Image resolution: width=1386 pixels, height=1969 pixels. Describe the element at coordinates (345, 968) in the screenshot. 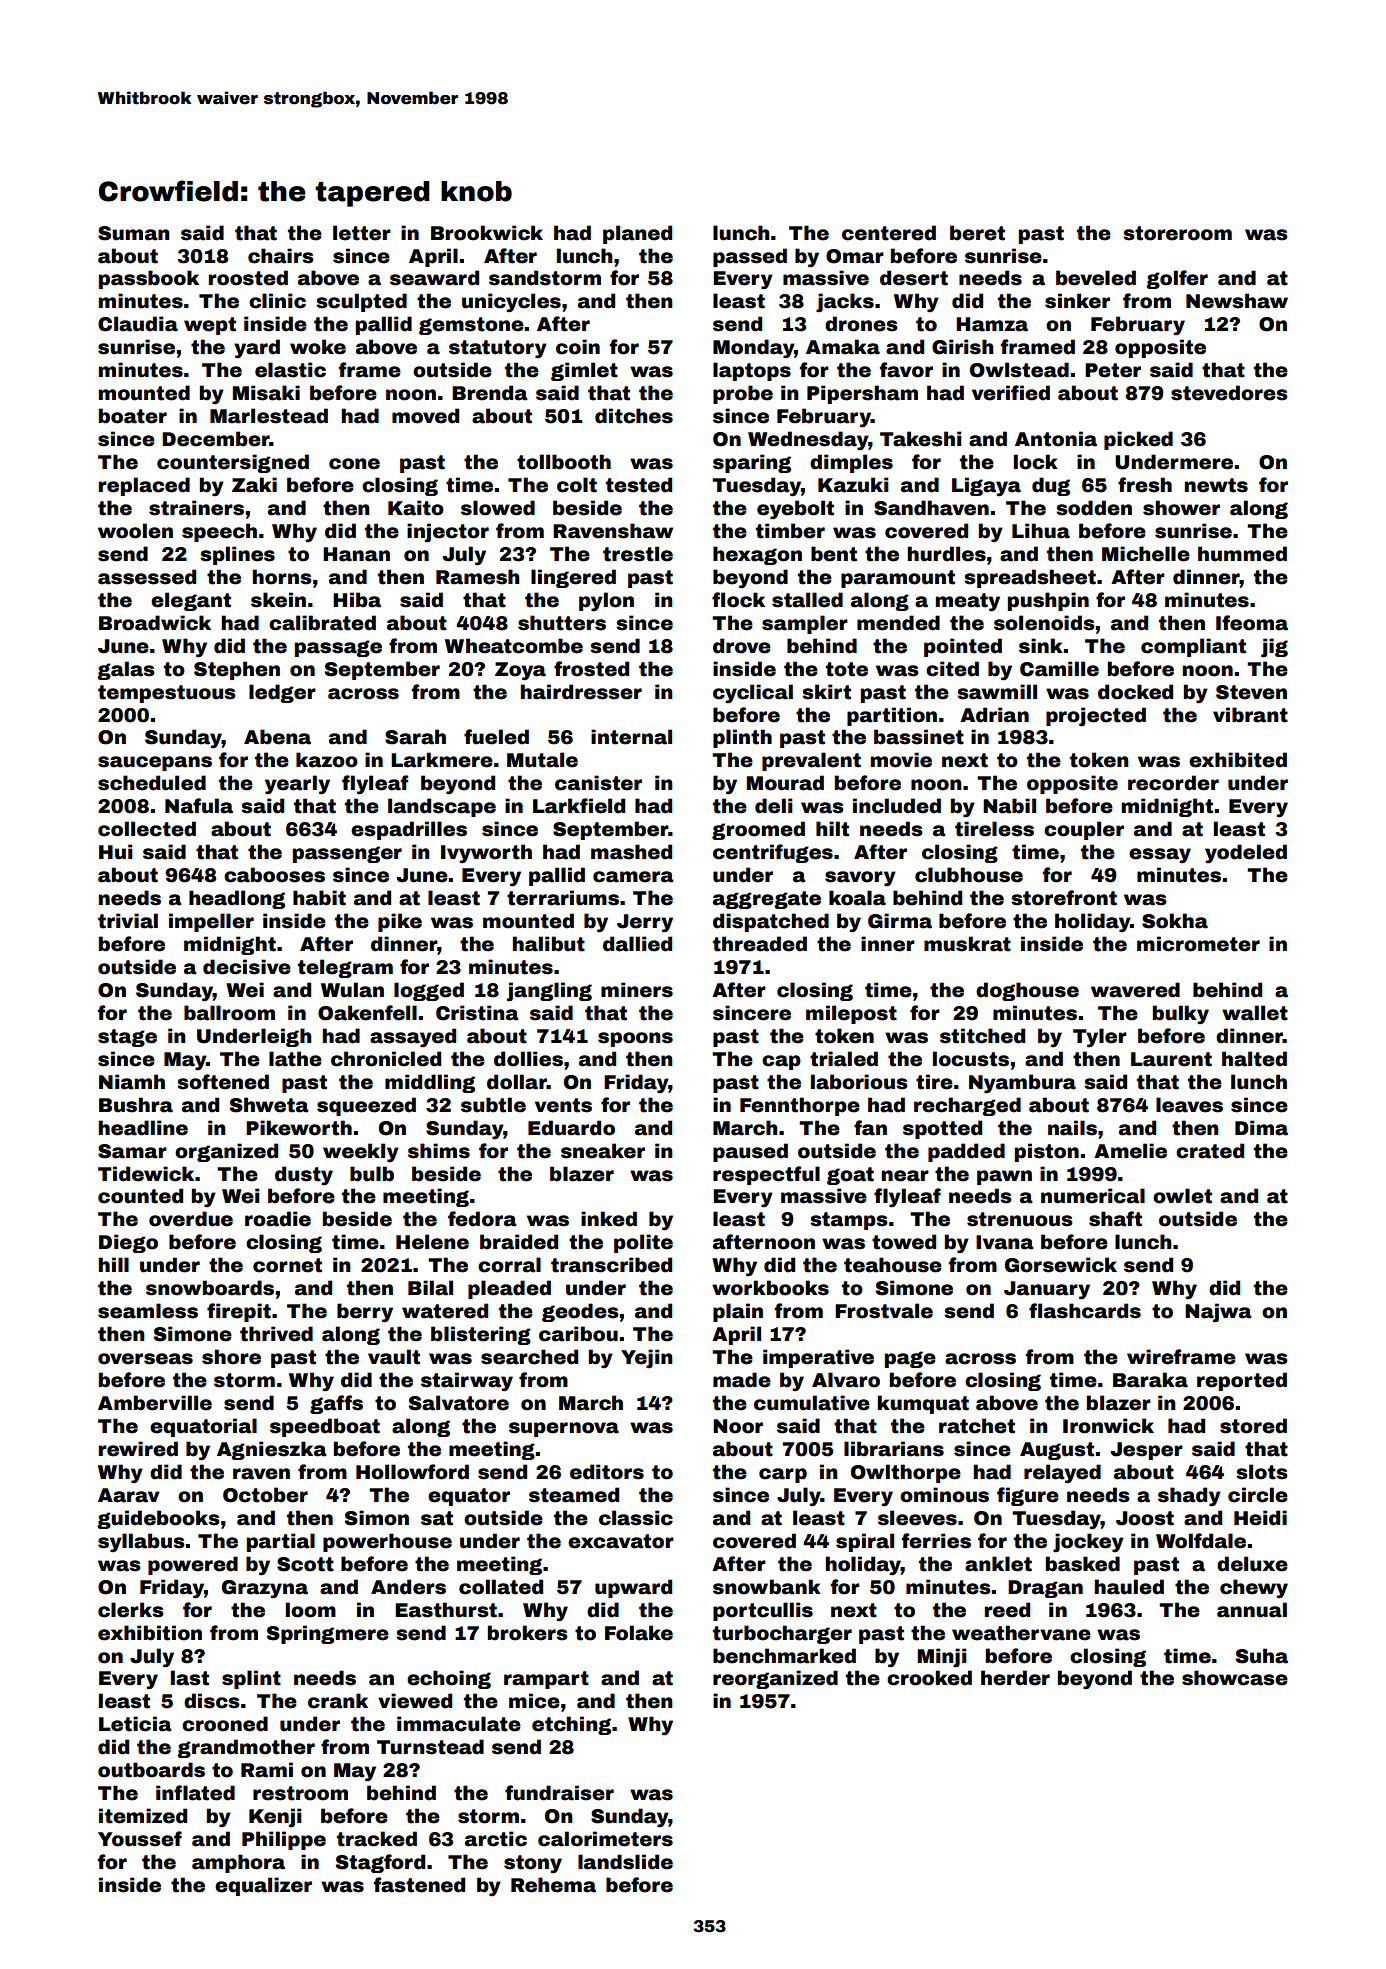

I see `telegram` at that location.
